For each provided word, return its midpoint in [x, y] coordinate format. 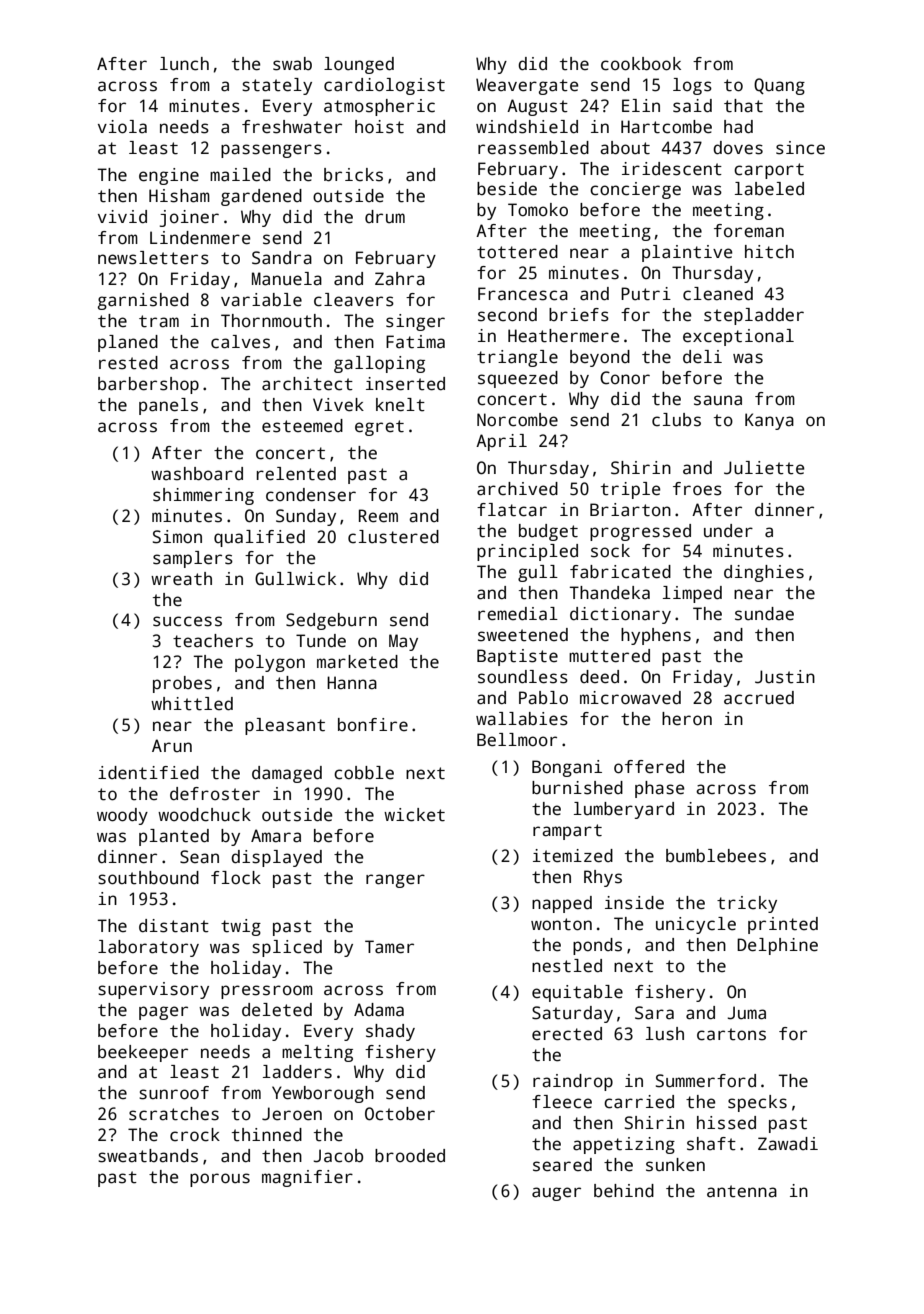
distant [174, 926]
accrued [759, 698]
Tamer [389, 947]
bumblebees [716, 856]
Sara [654, 1013]
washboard [197, 474]
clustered [393, 537]
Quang [779, 86]
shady [390, 1032]
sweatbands [148, 1156]
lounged [359, 65]
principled [527, 552]
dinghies [764, 573]
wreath [181, 579]
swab [292, 64]
